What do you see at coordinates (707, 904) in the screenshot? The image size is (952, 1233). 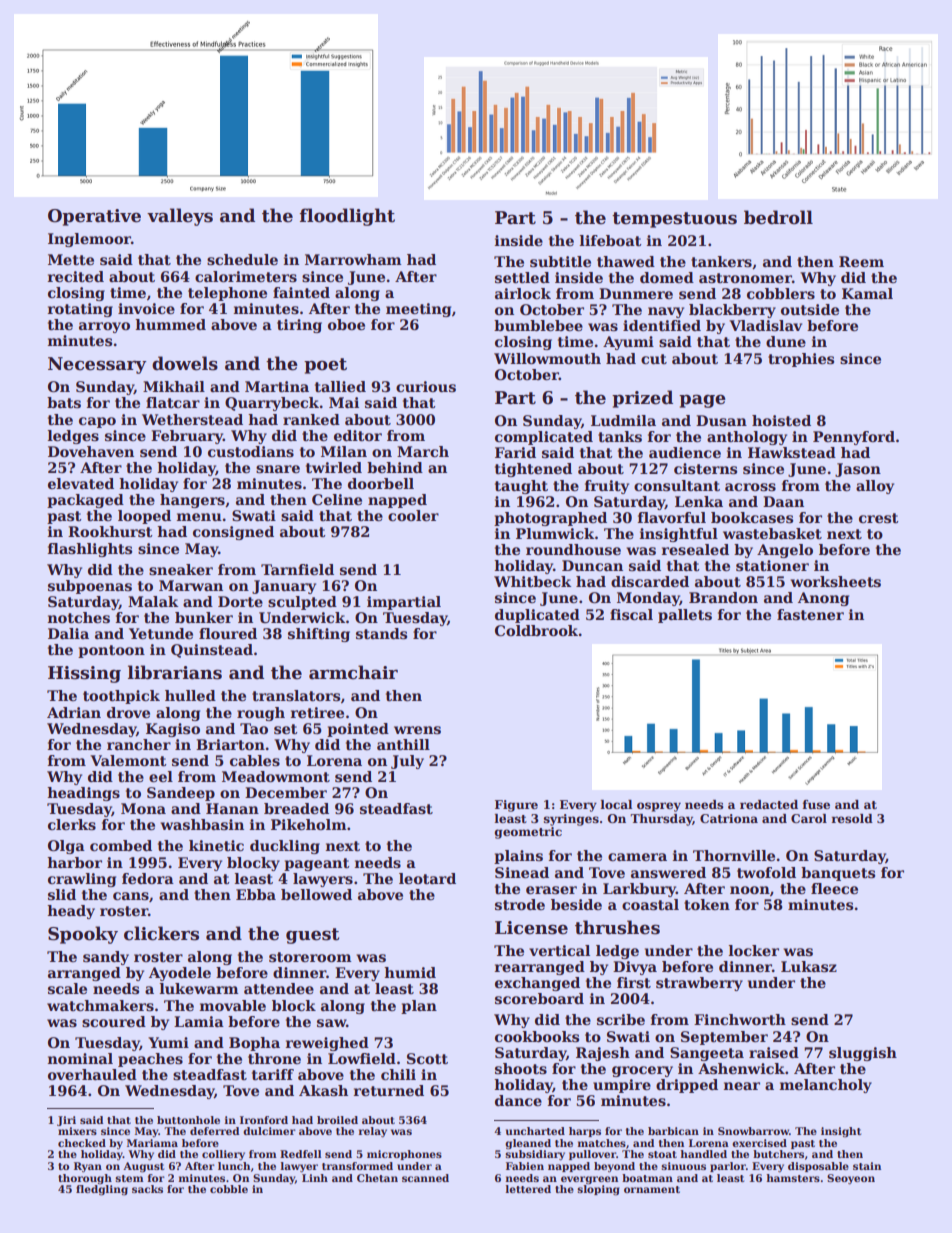 I see `token` at bounding box center [707, 904].
